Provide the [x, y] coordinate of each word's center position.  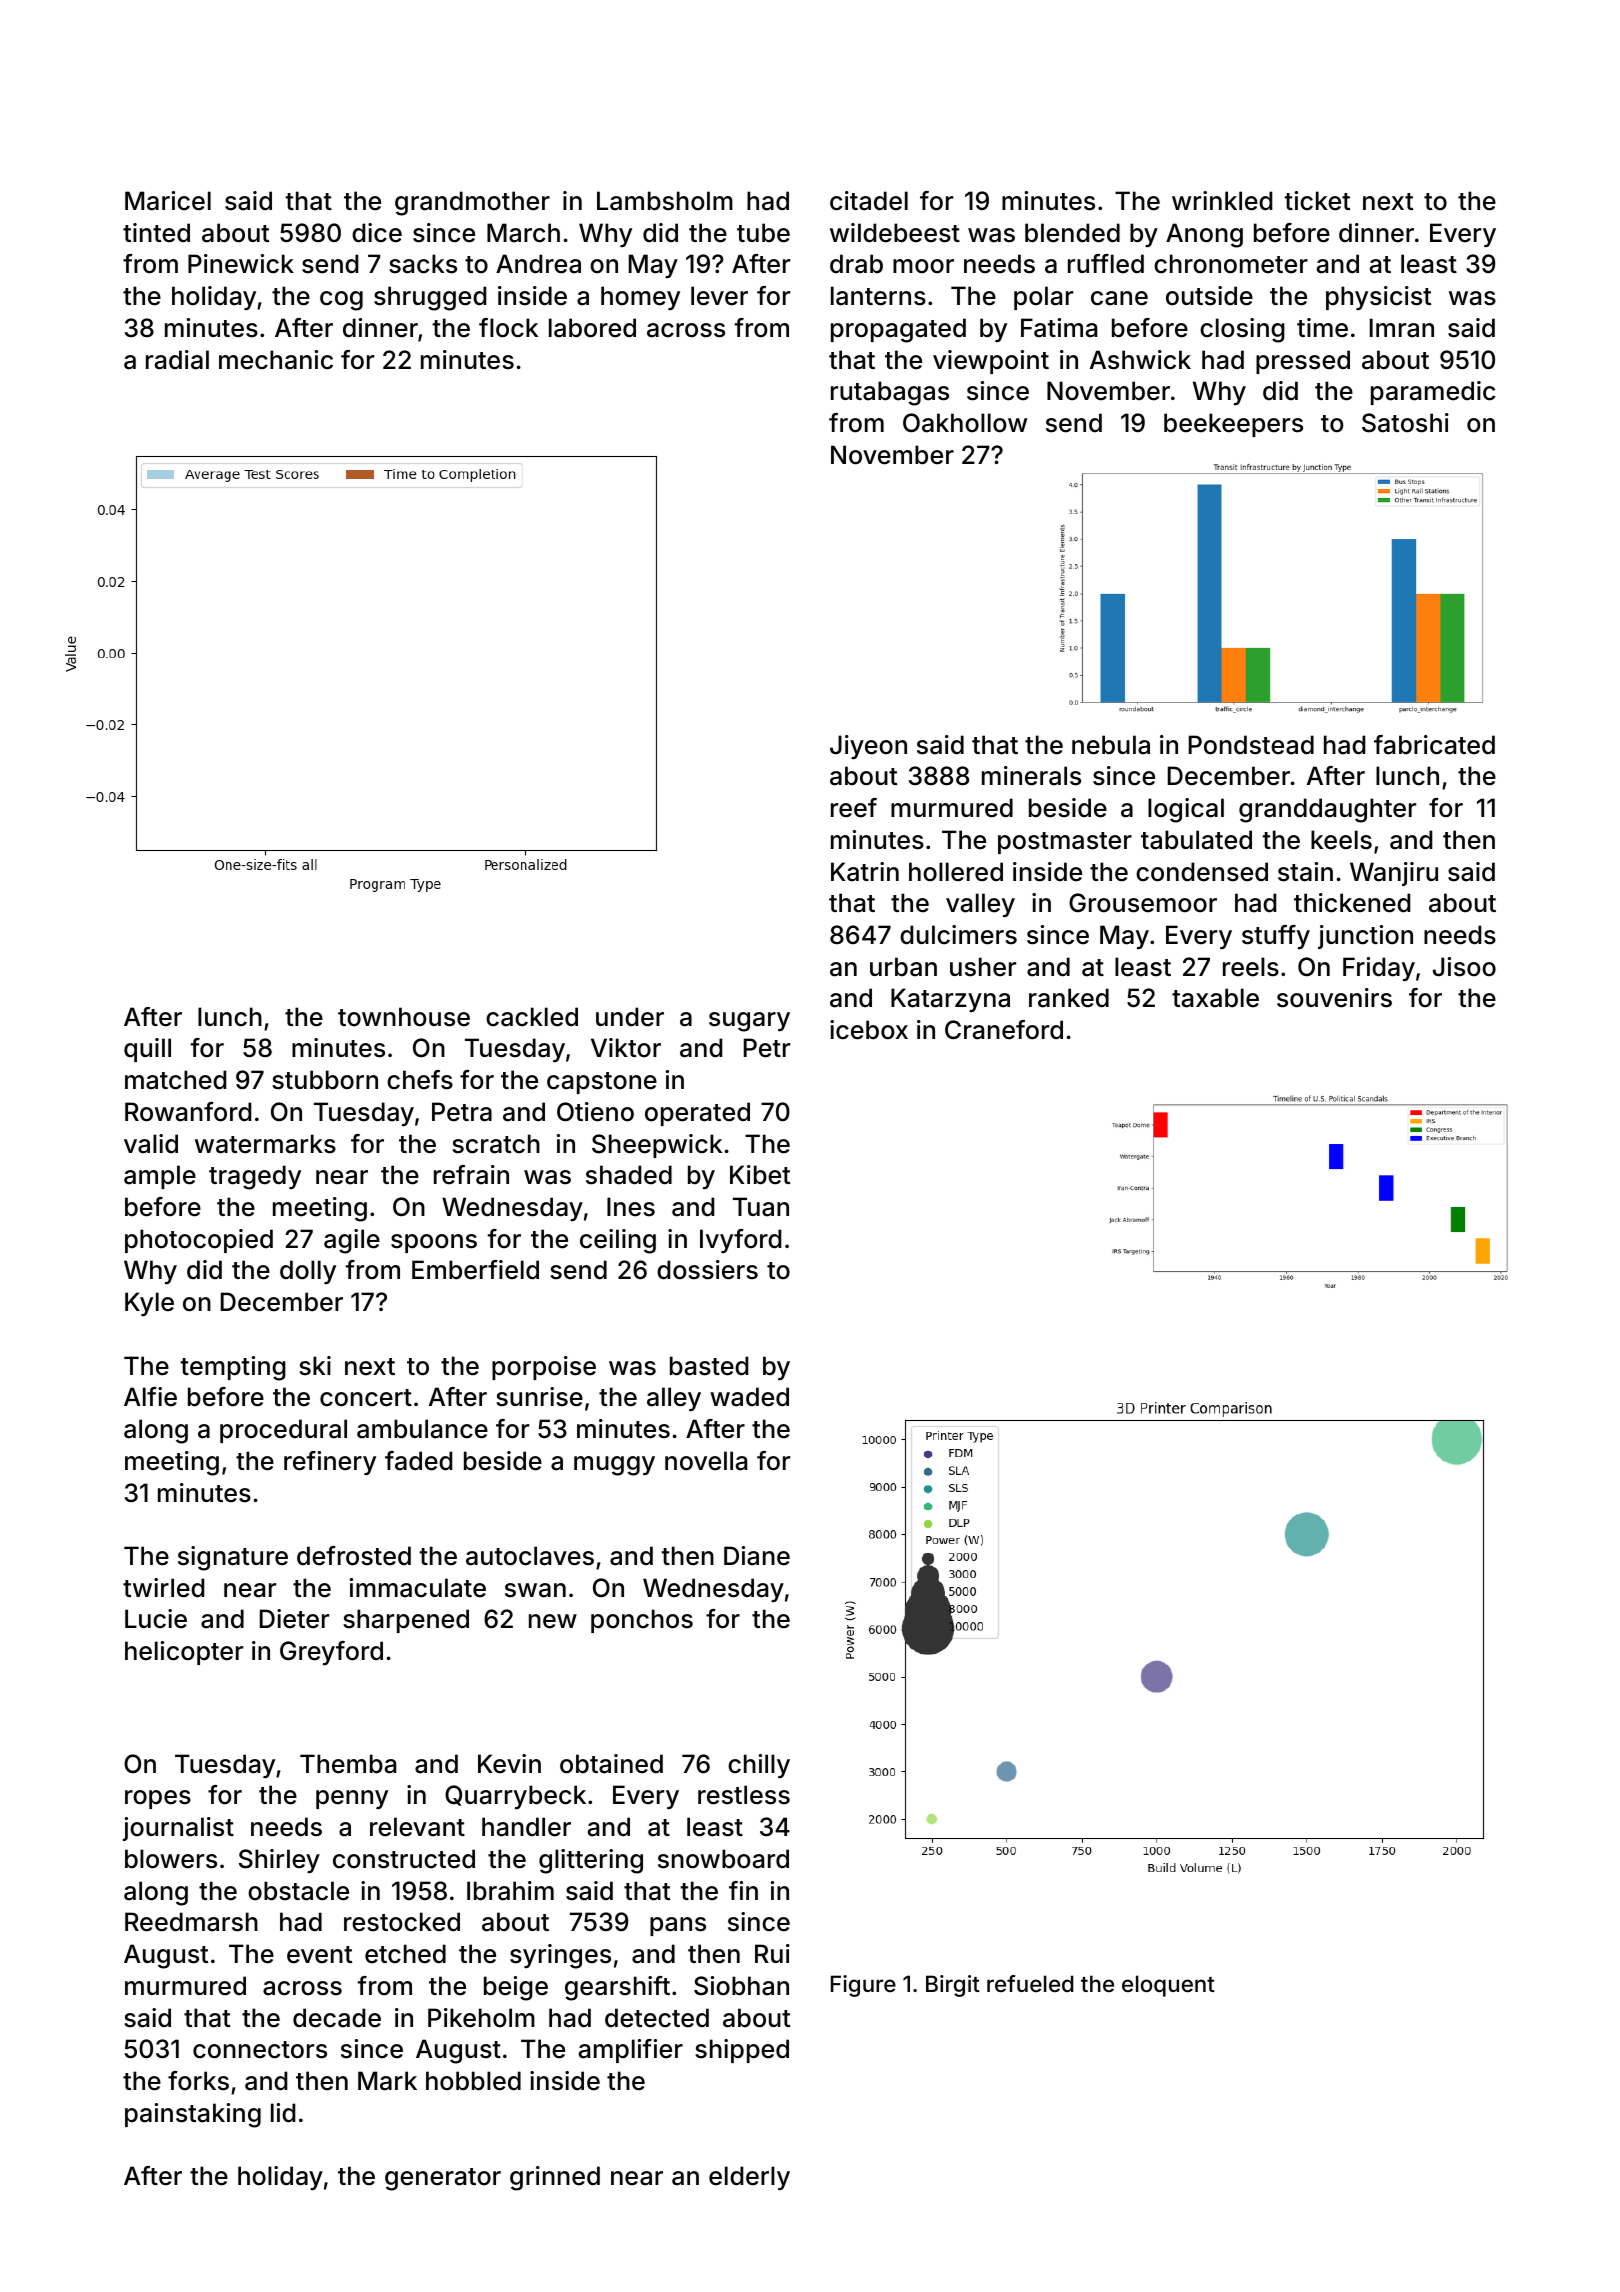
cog [341, 301]
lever [719, 296]
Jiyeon [868, 747]
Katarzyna [950, 1000]
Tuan [761, 1207]
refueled [1030, 1983]
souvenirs [1334, 998]
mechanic [276, 360]
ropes [158, 1799]
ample [160, 1177]
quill [147, 1050]
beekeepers [1233, 425]
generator [443, 2179]
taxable [1215, 998]
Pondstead [1251, 745]
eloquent [1168, 1986]
